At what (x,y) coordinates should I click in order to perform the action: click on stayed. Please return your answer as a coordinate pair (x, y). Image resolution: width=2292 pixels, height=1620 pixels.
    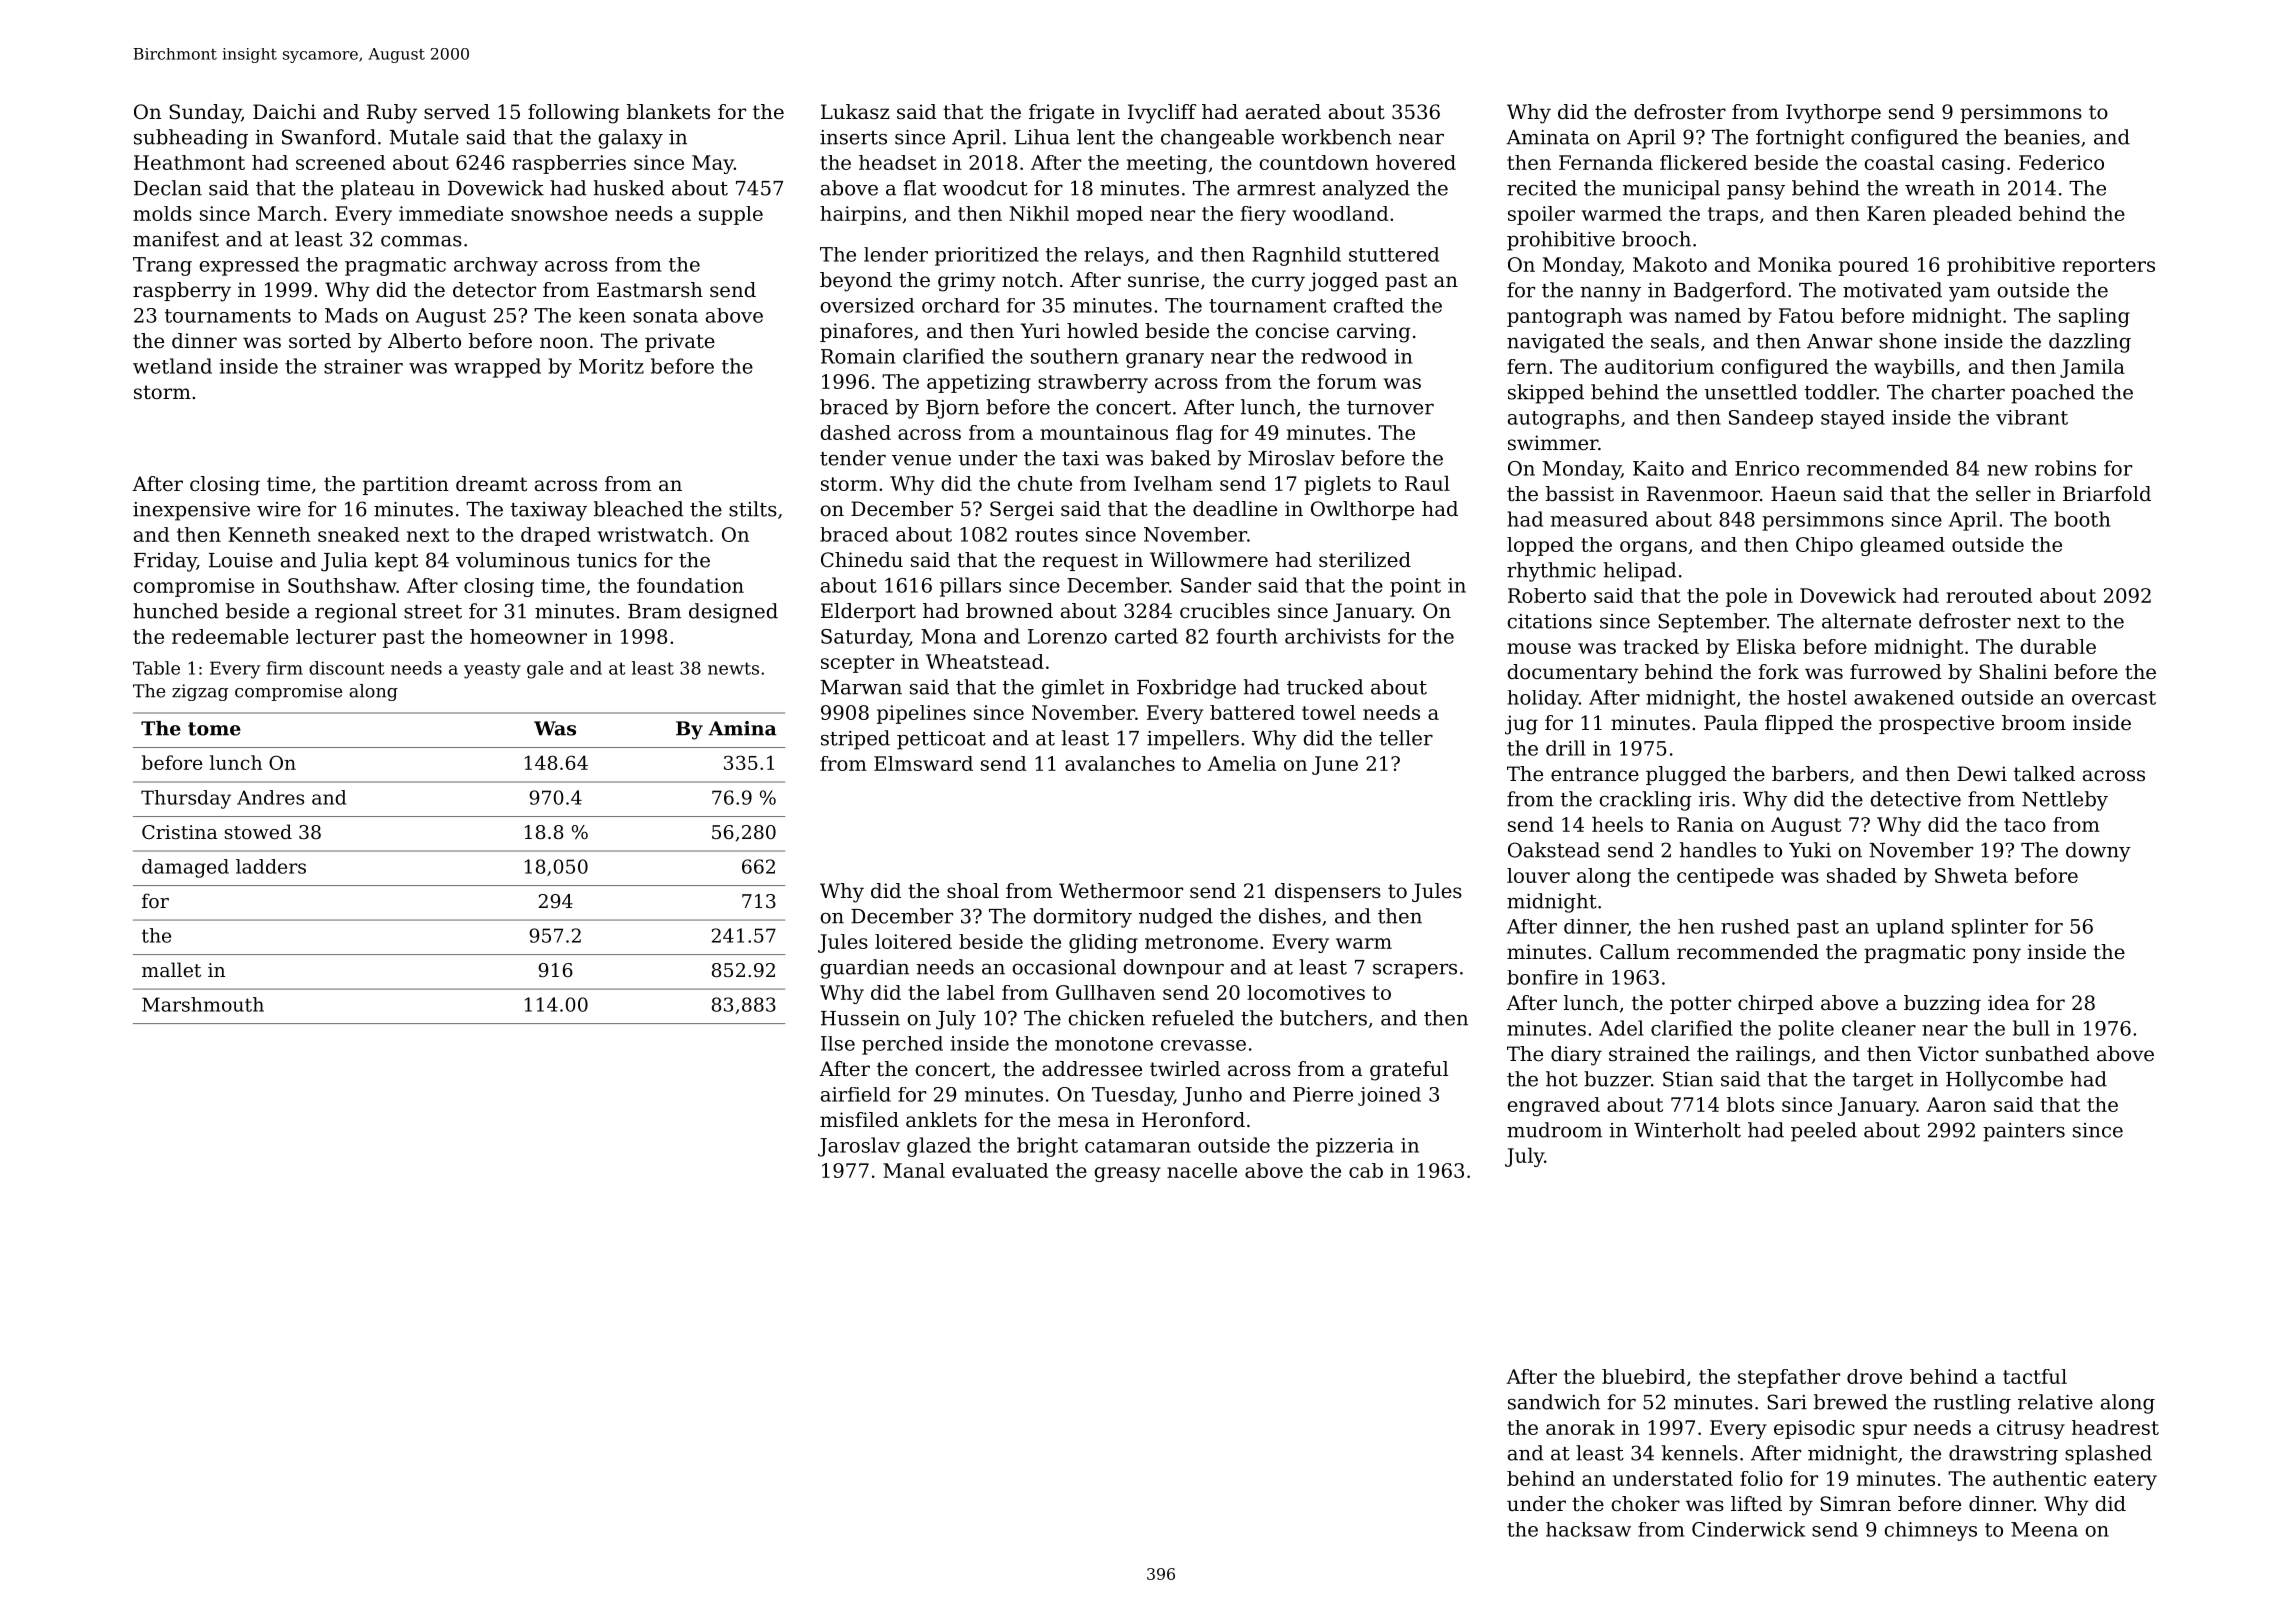
    Looking at the image, I should click on (1853, 419).
